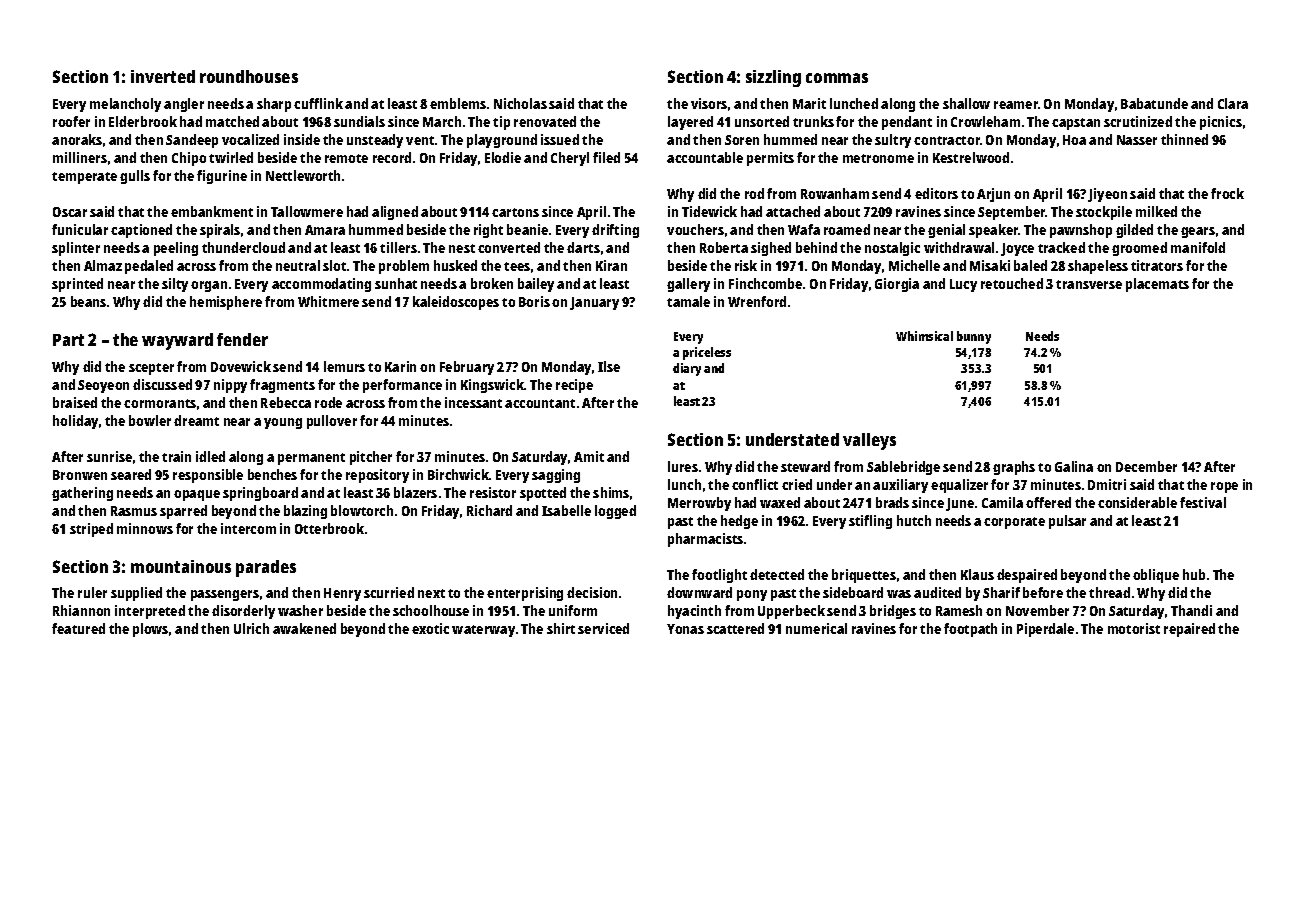  I want to click on sizzling, so click(773, 78).
